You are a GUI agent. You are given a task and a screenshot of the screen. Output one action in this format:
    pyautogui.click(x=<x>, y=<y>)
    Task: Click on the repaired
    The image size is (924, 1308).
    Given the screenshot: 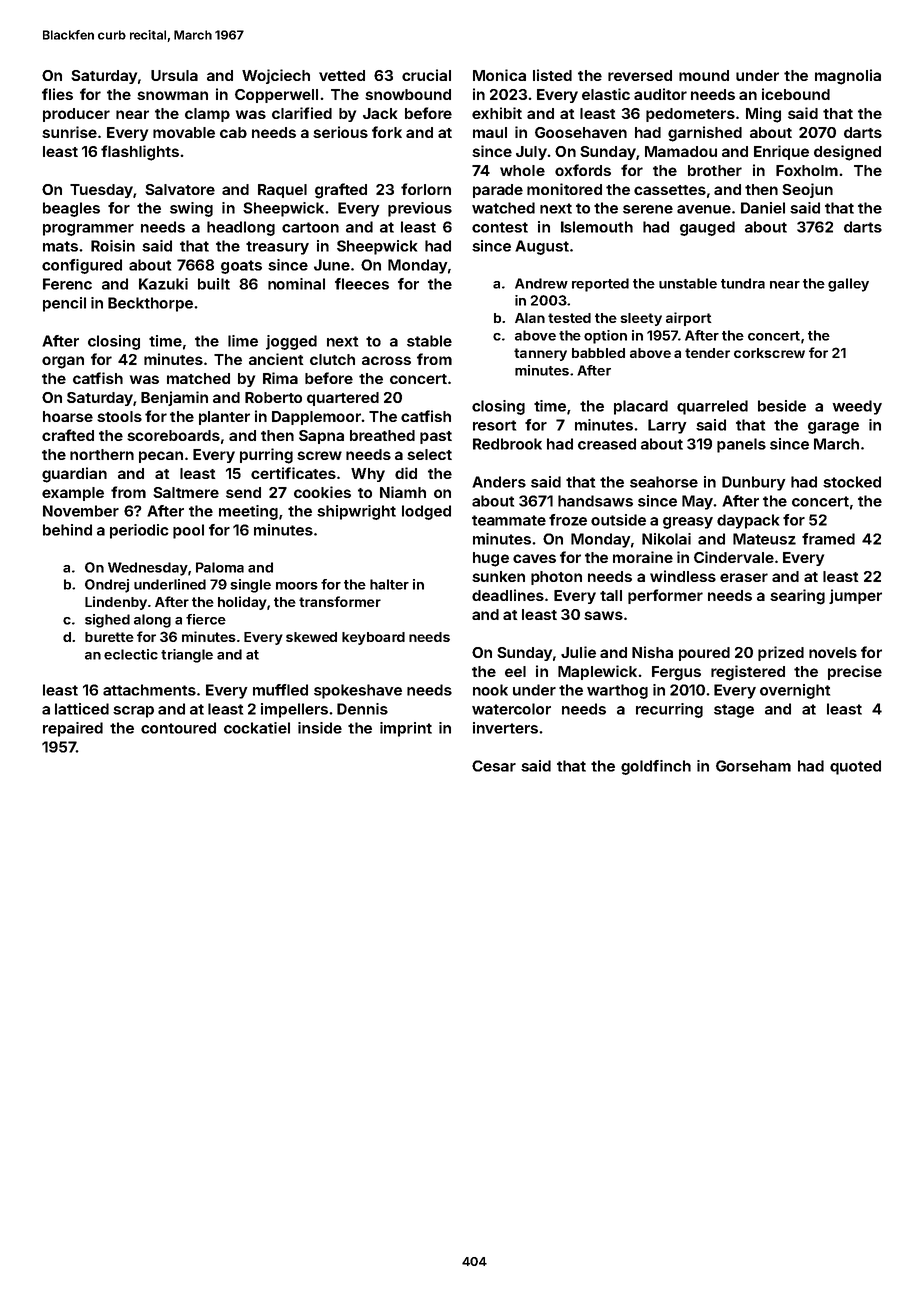 What is the action you would take?
    pyautogui.click(x=73, y=729)
